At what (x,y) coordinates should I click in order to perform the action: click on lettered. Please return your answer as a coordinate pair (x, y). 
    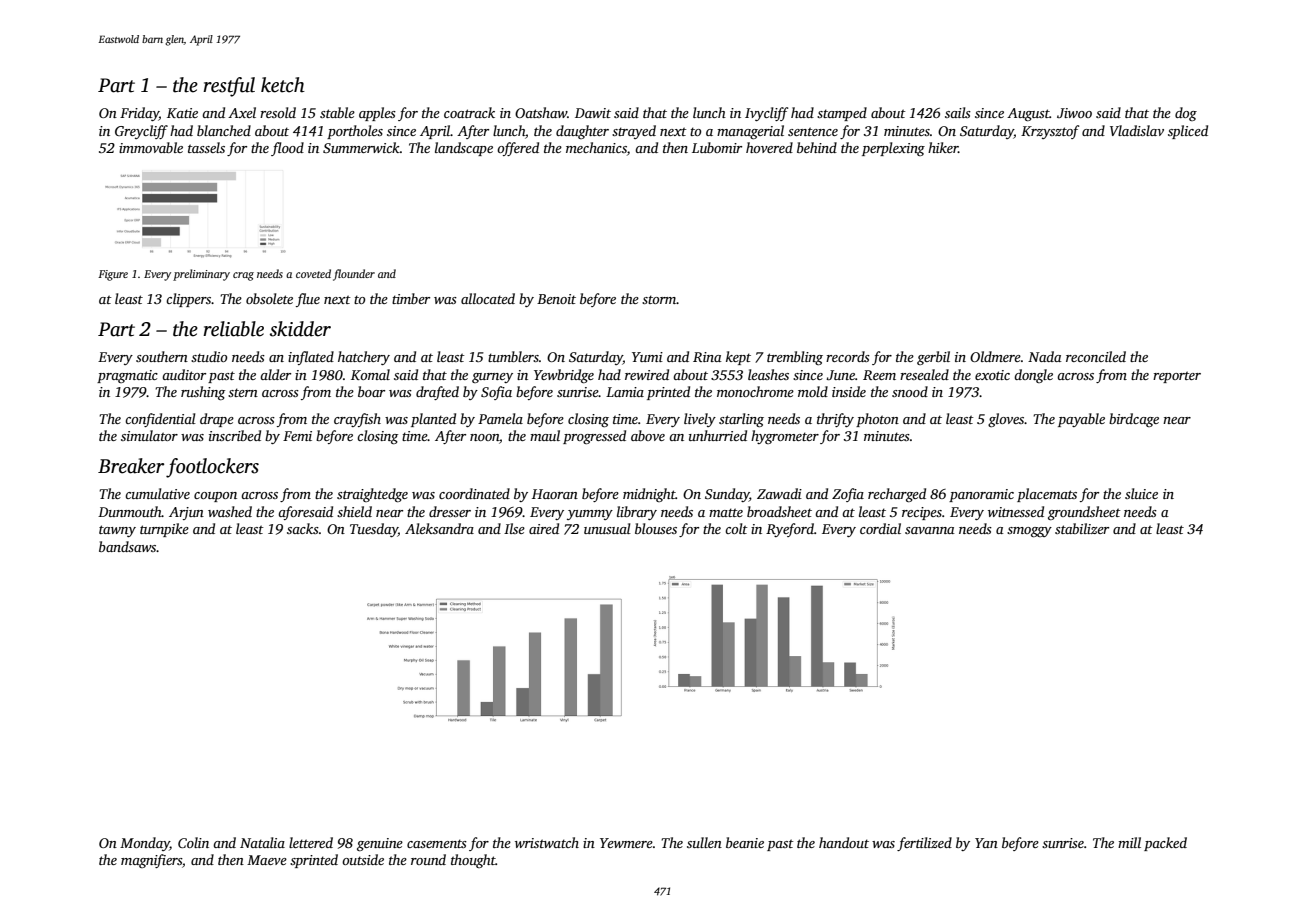
    Looking at the image, I should click on (311, 842).
